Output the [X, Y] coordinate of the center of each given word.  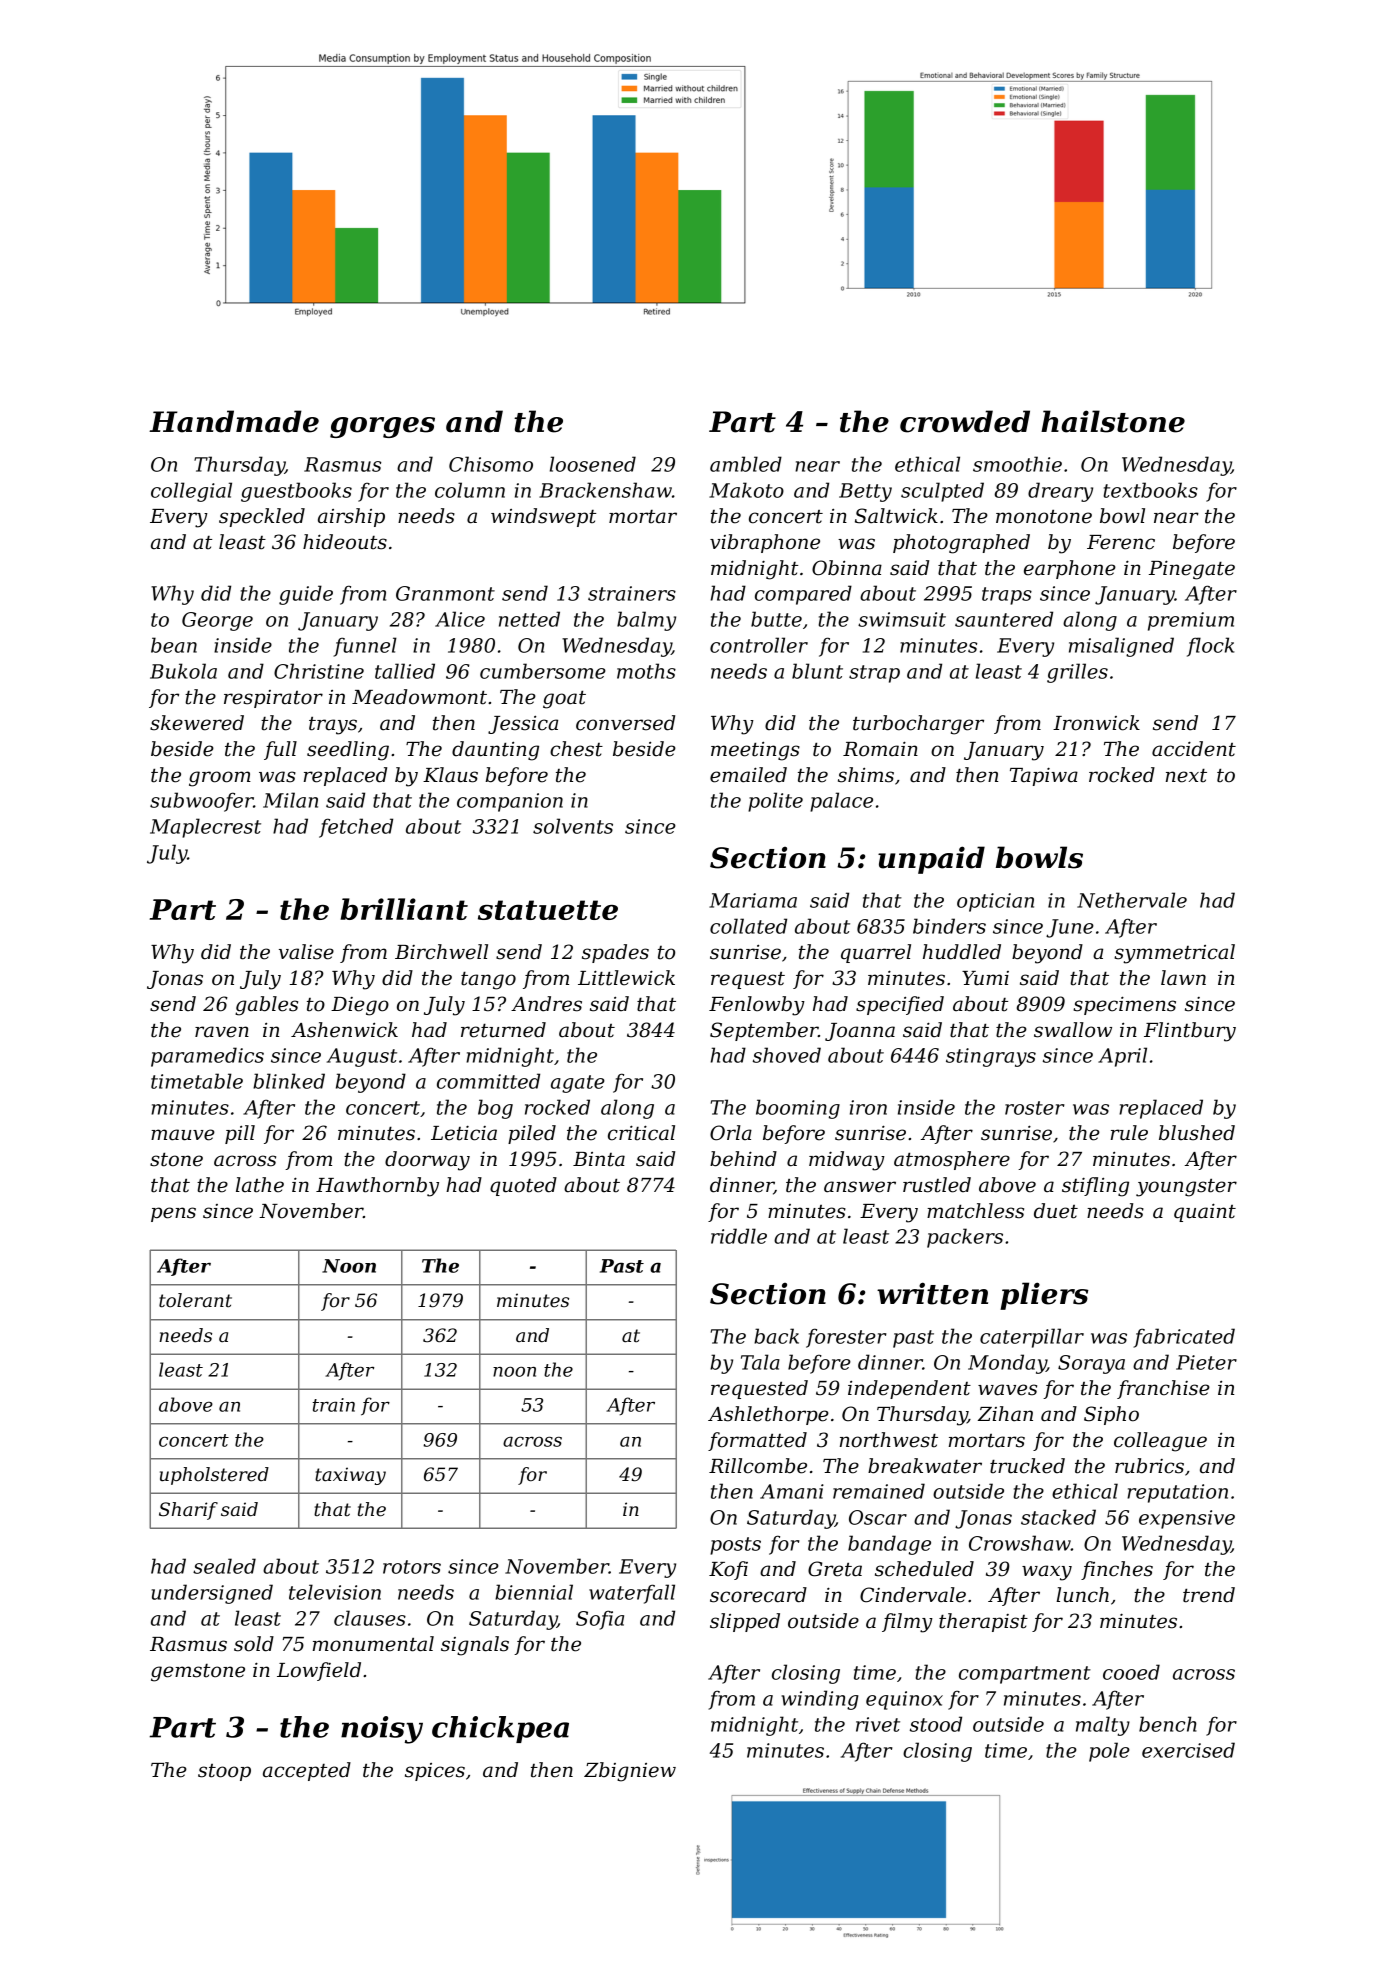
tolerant [195, 1300]
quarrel [876, 953]
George [217, 621]
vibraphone [765, 543]
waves [1007, 1390]
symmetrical [1174, 954]
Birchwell [441, 952]
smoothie [1017, 464]
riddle [739, 1236]
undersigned [212, 1594]
